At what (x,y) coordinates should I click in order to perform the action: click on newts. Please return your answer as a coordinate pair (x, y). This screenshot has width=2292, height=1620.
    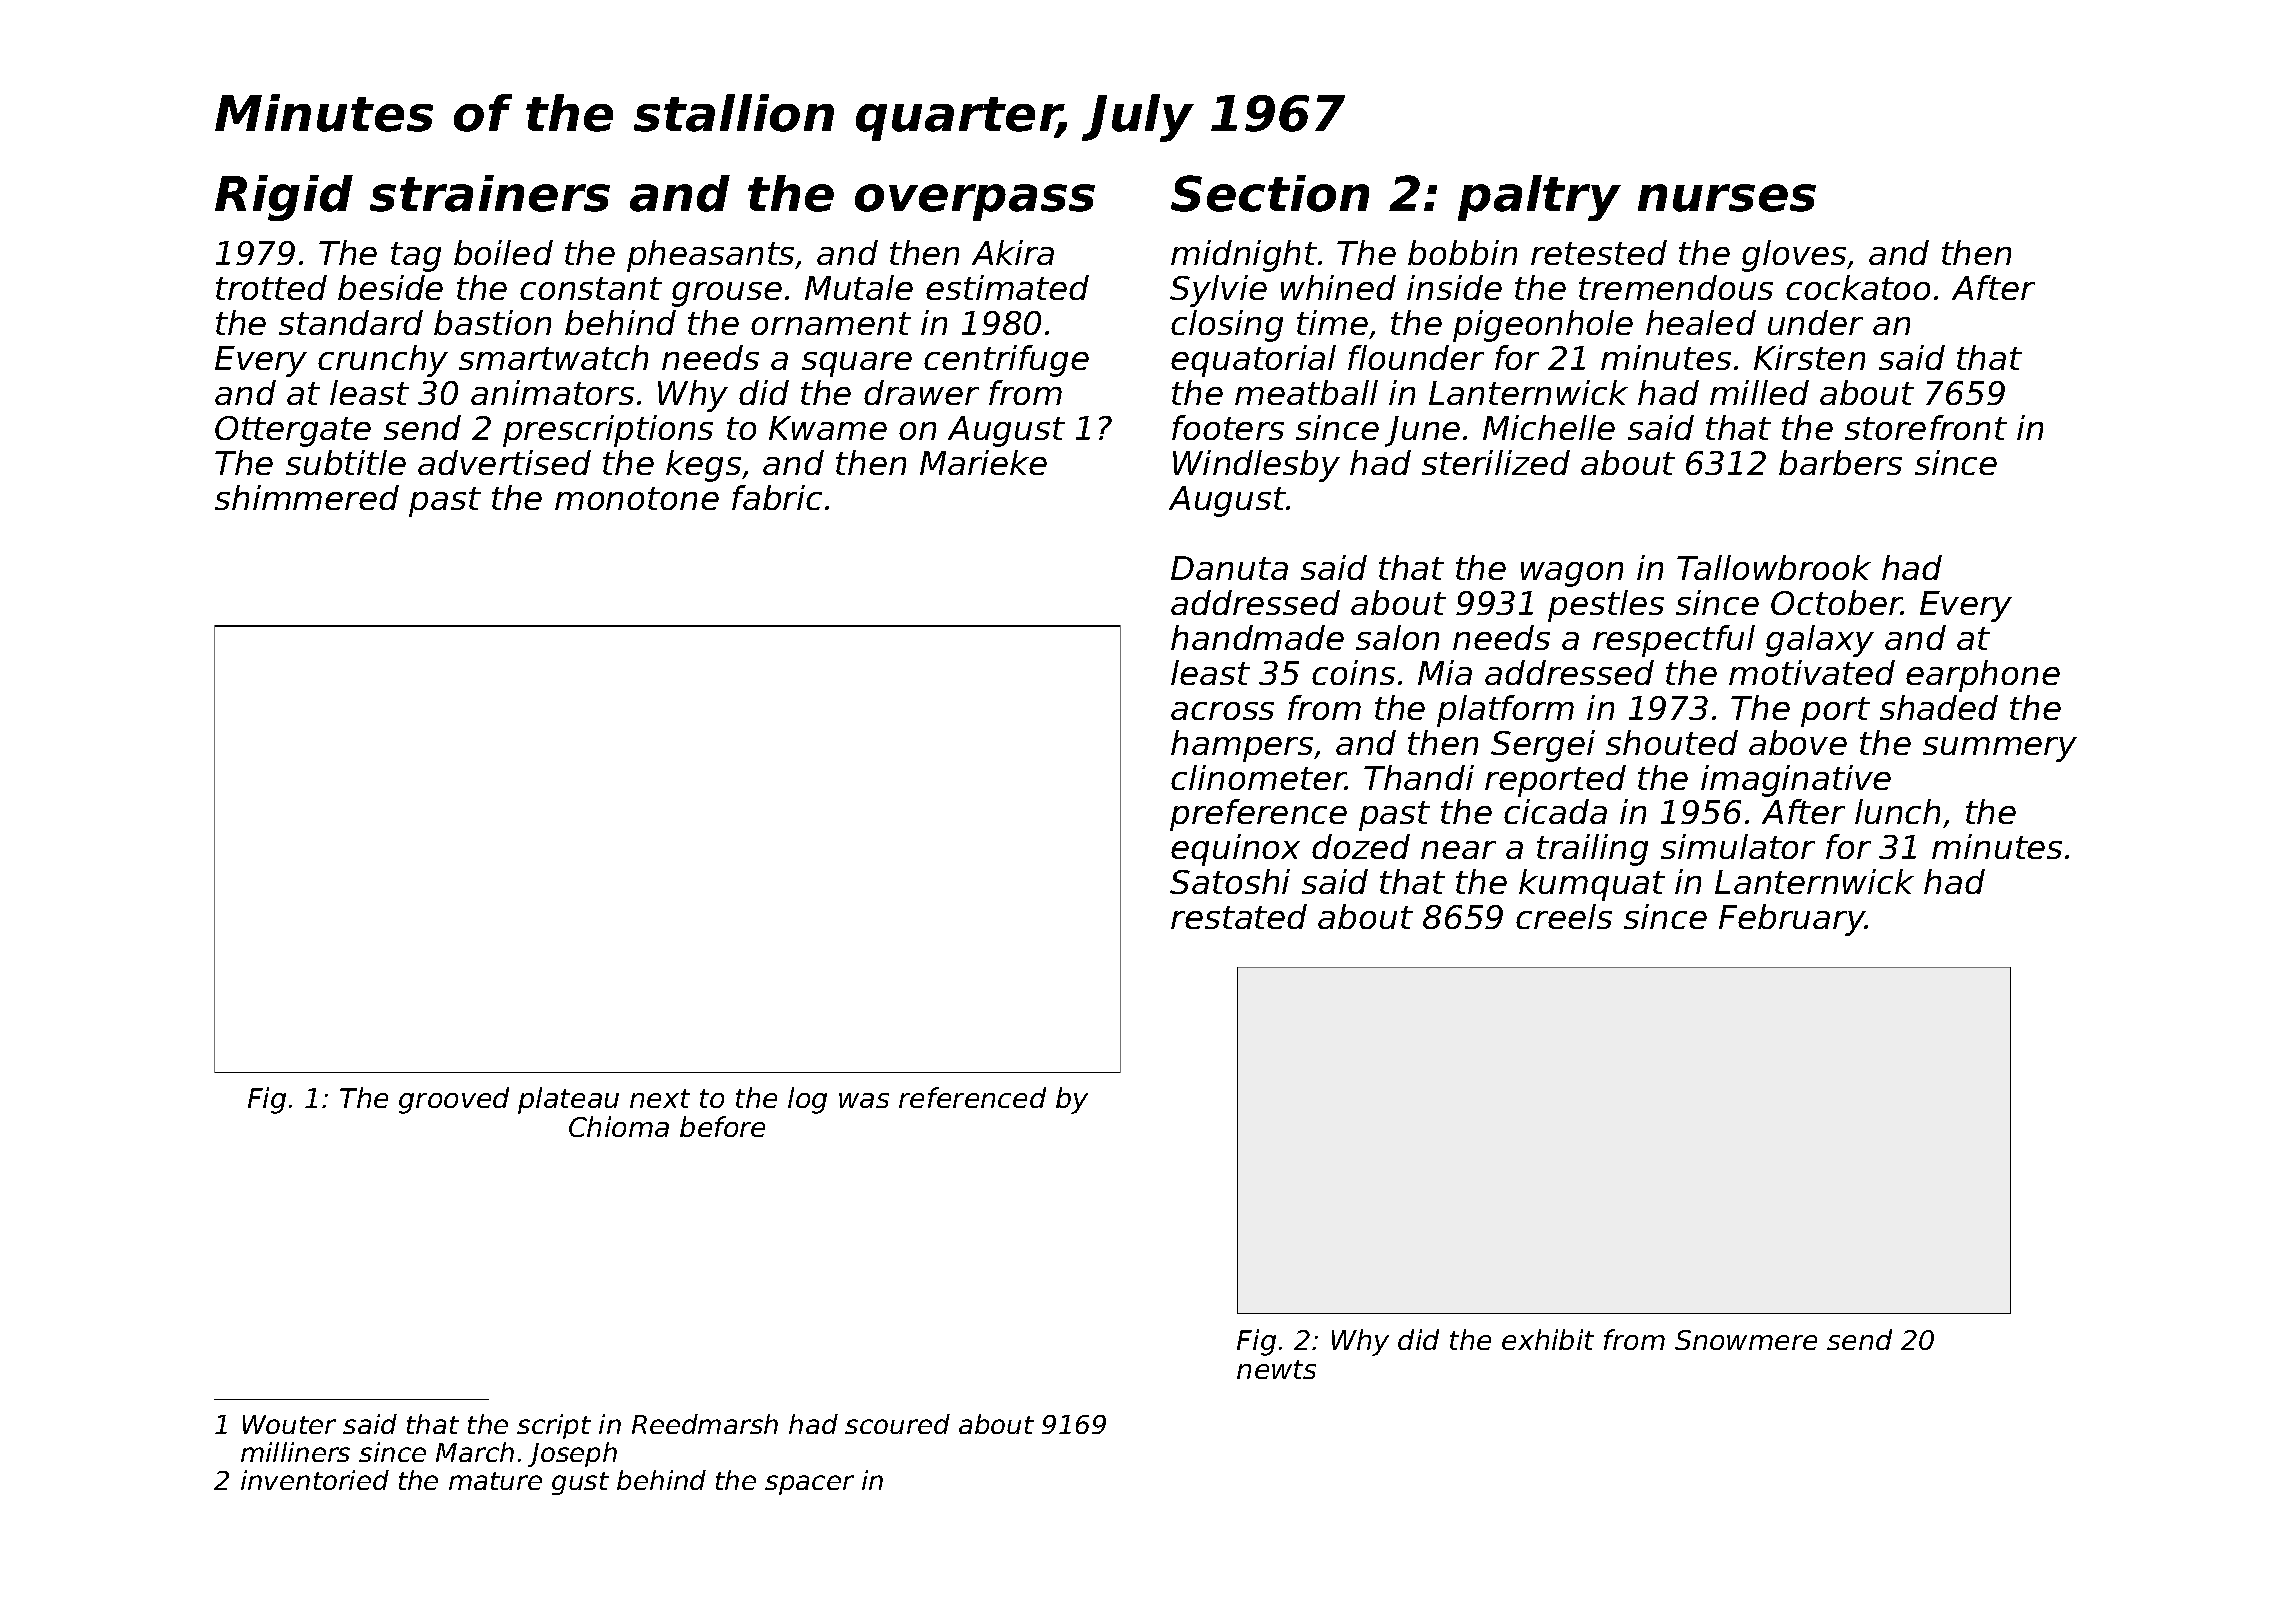
    Looking at the image, I should click on (1276, 1369).
